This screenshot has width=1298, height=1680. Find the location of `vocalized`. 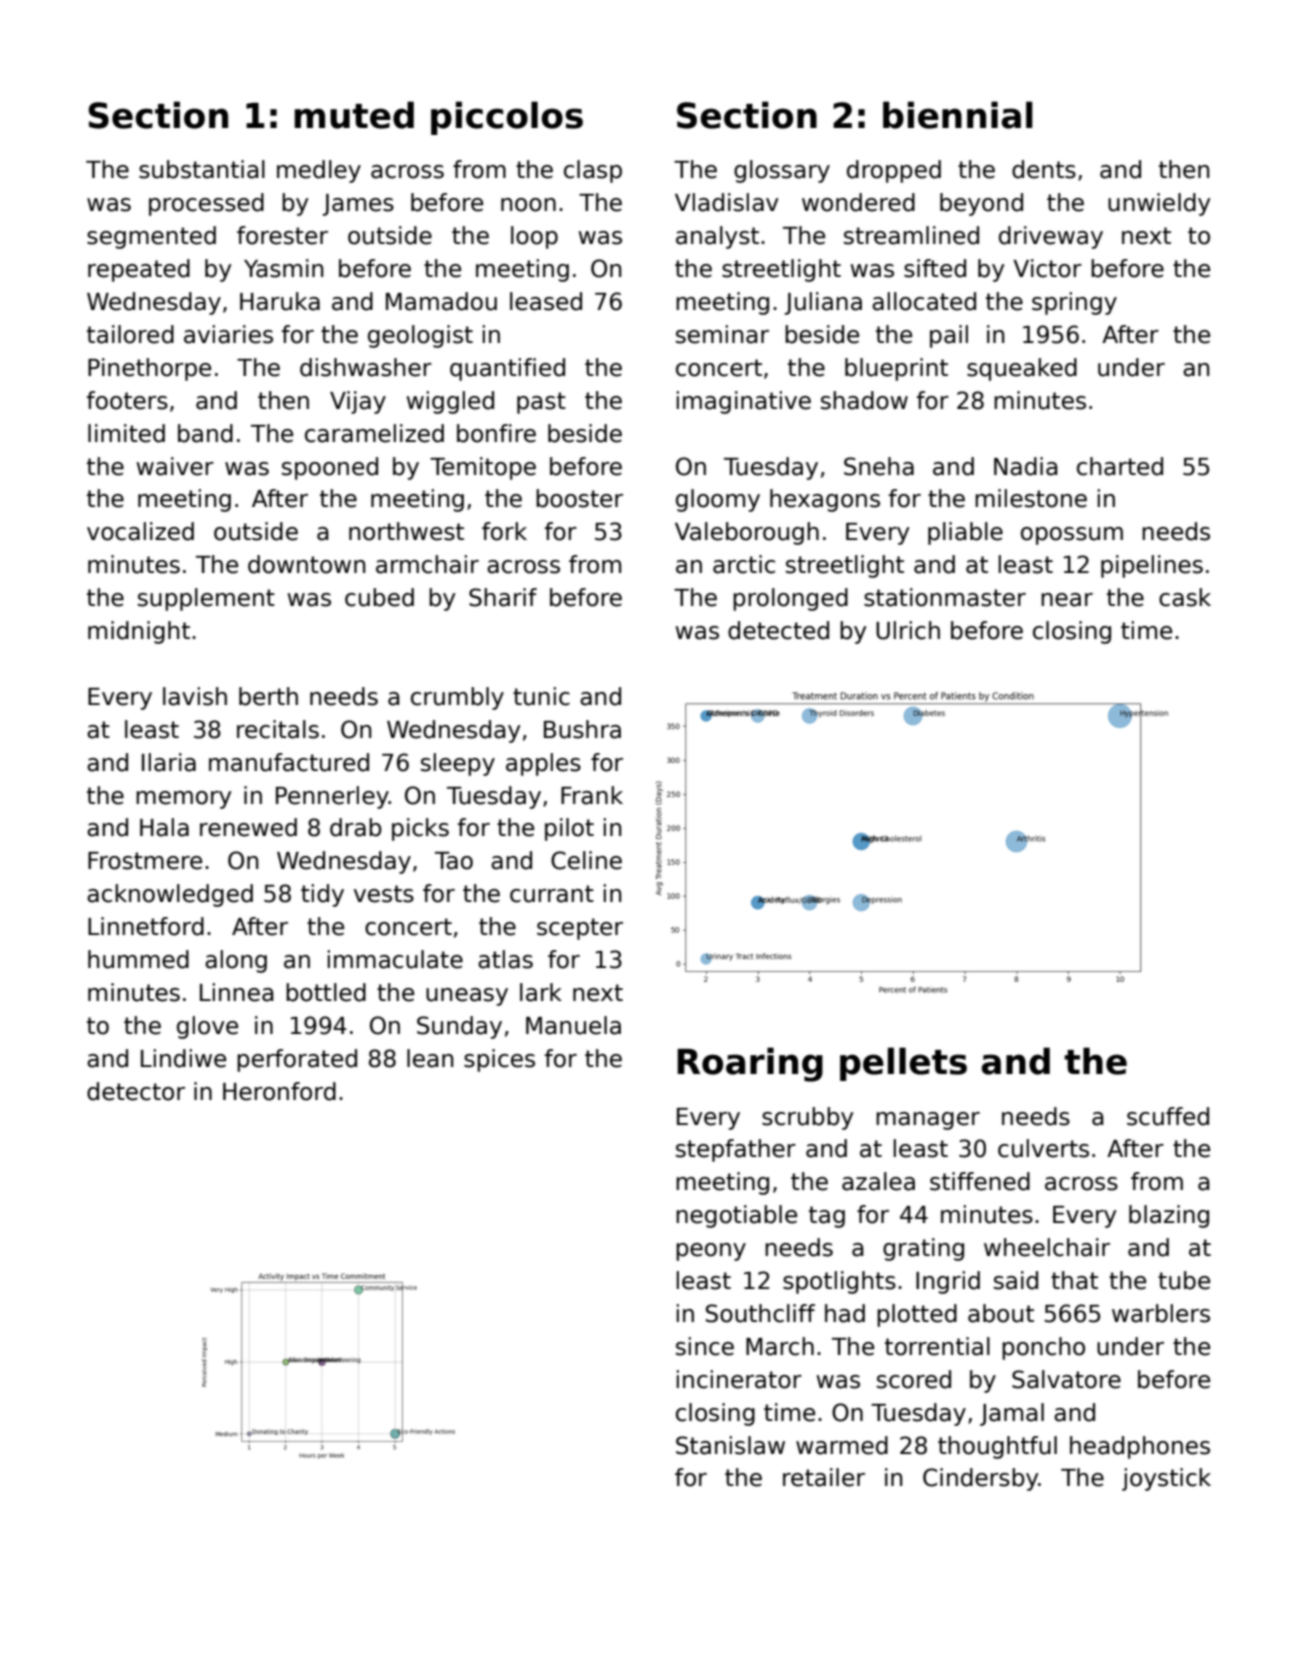

vocalized is located at coordinates (140, 531).
